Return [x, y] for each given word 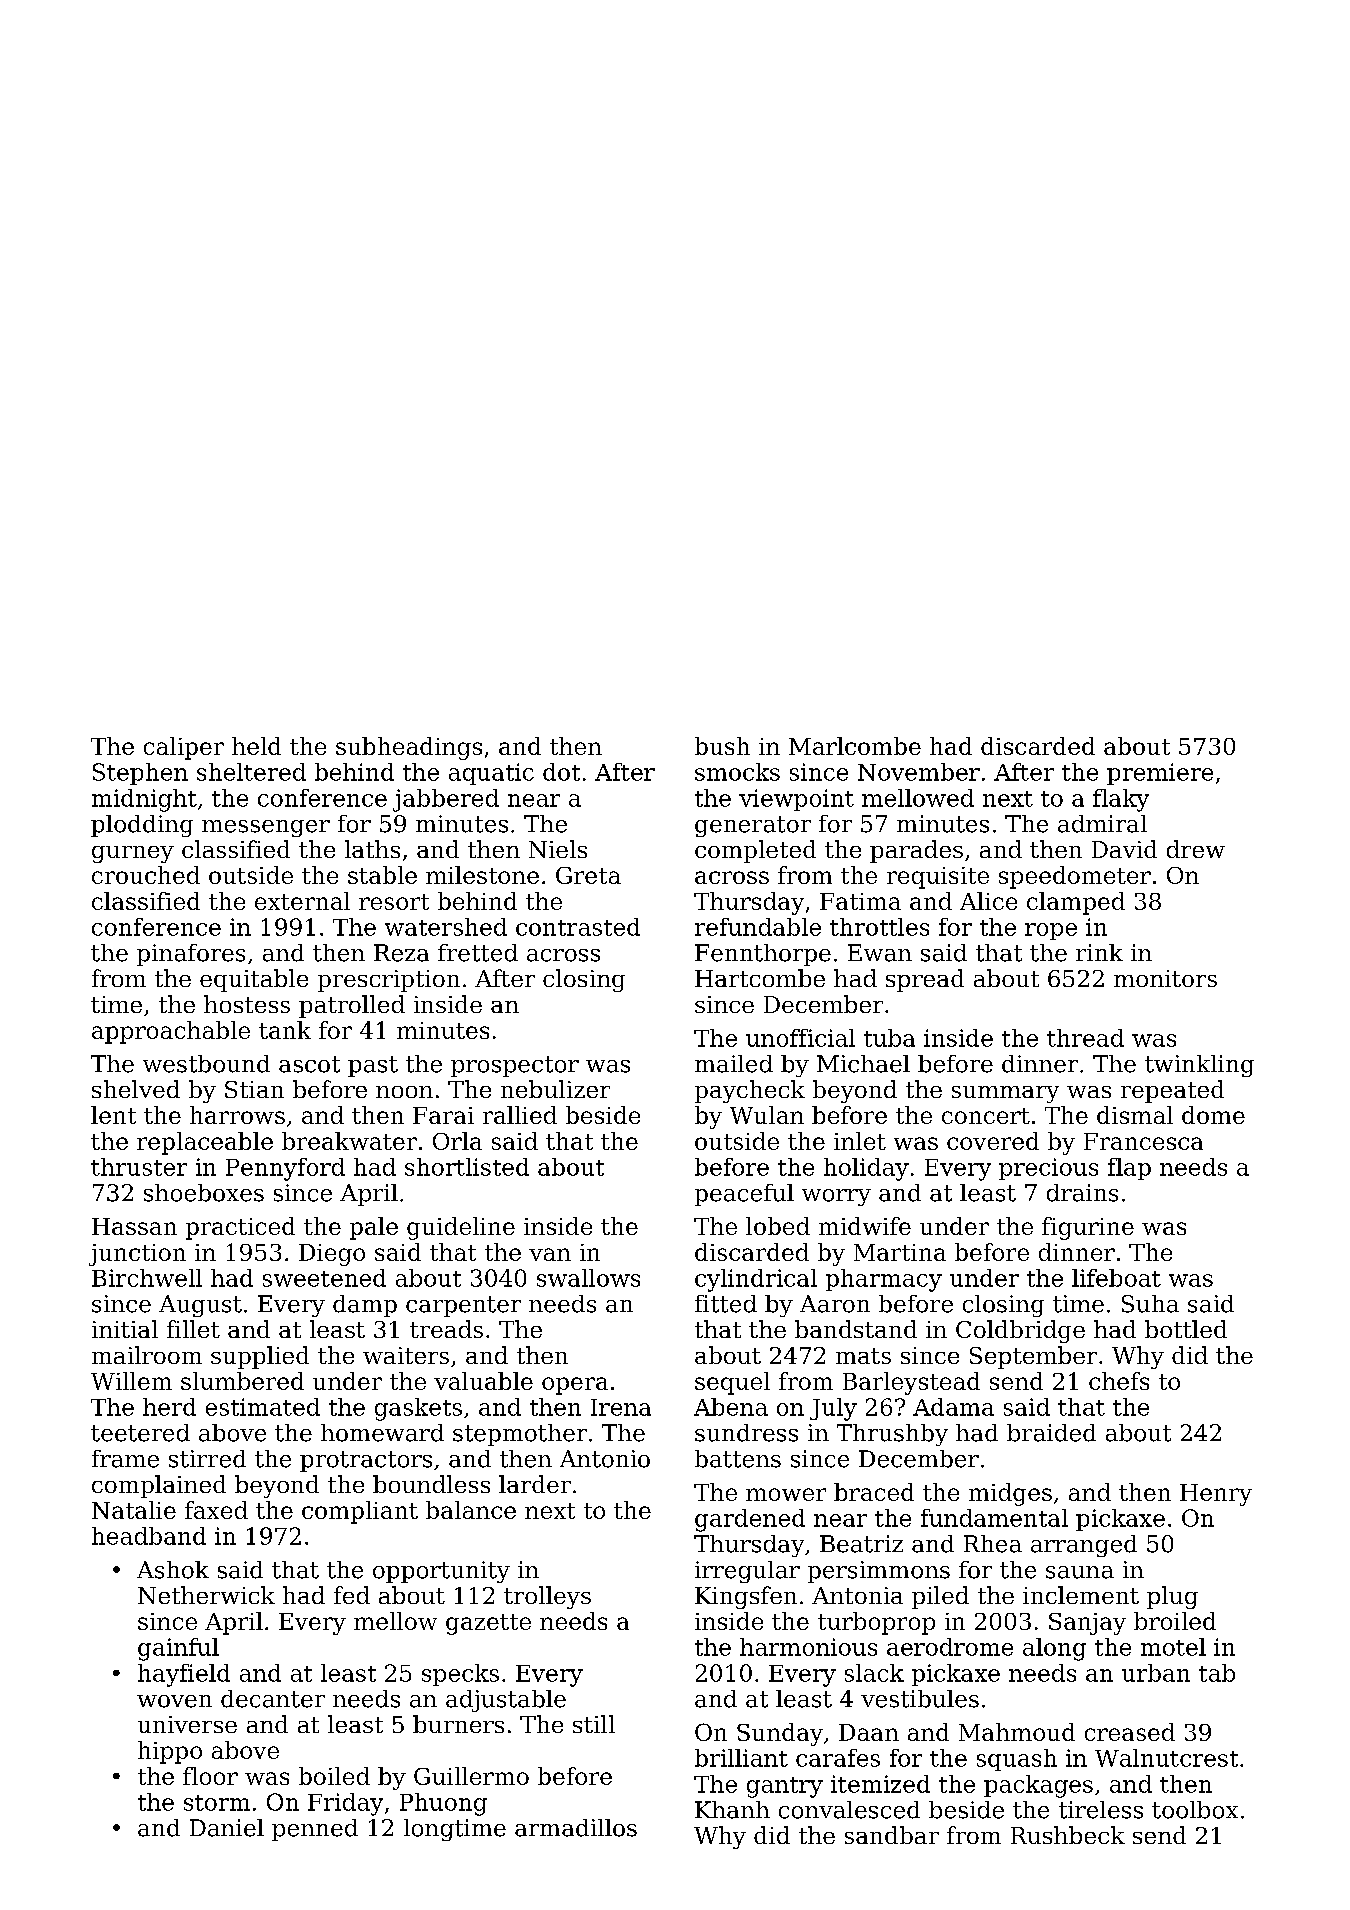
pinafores [191, 955]
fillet [193, 1329]
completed [755, 851]
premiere [1160, 774]
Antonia [857, 1595]
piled [940, 1597]
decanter [273, 1699]
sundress [746, 1433]
